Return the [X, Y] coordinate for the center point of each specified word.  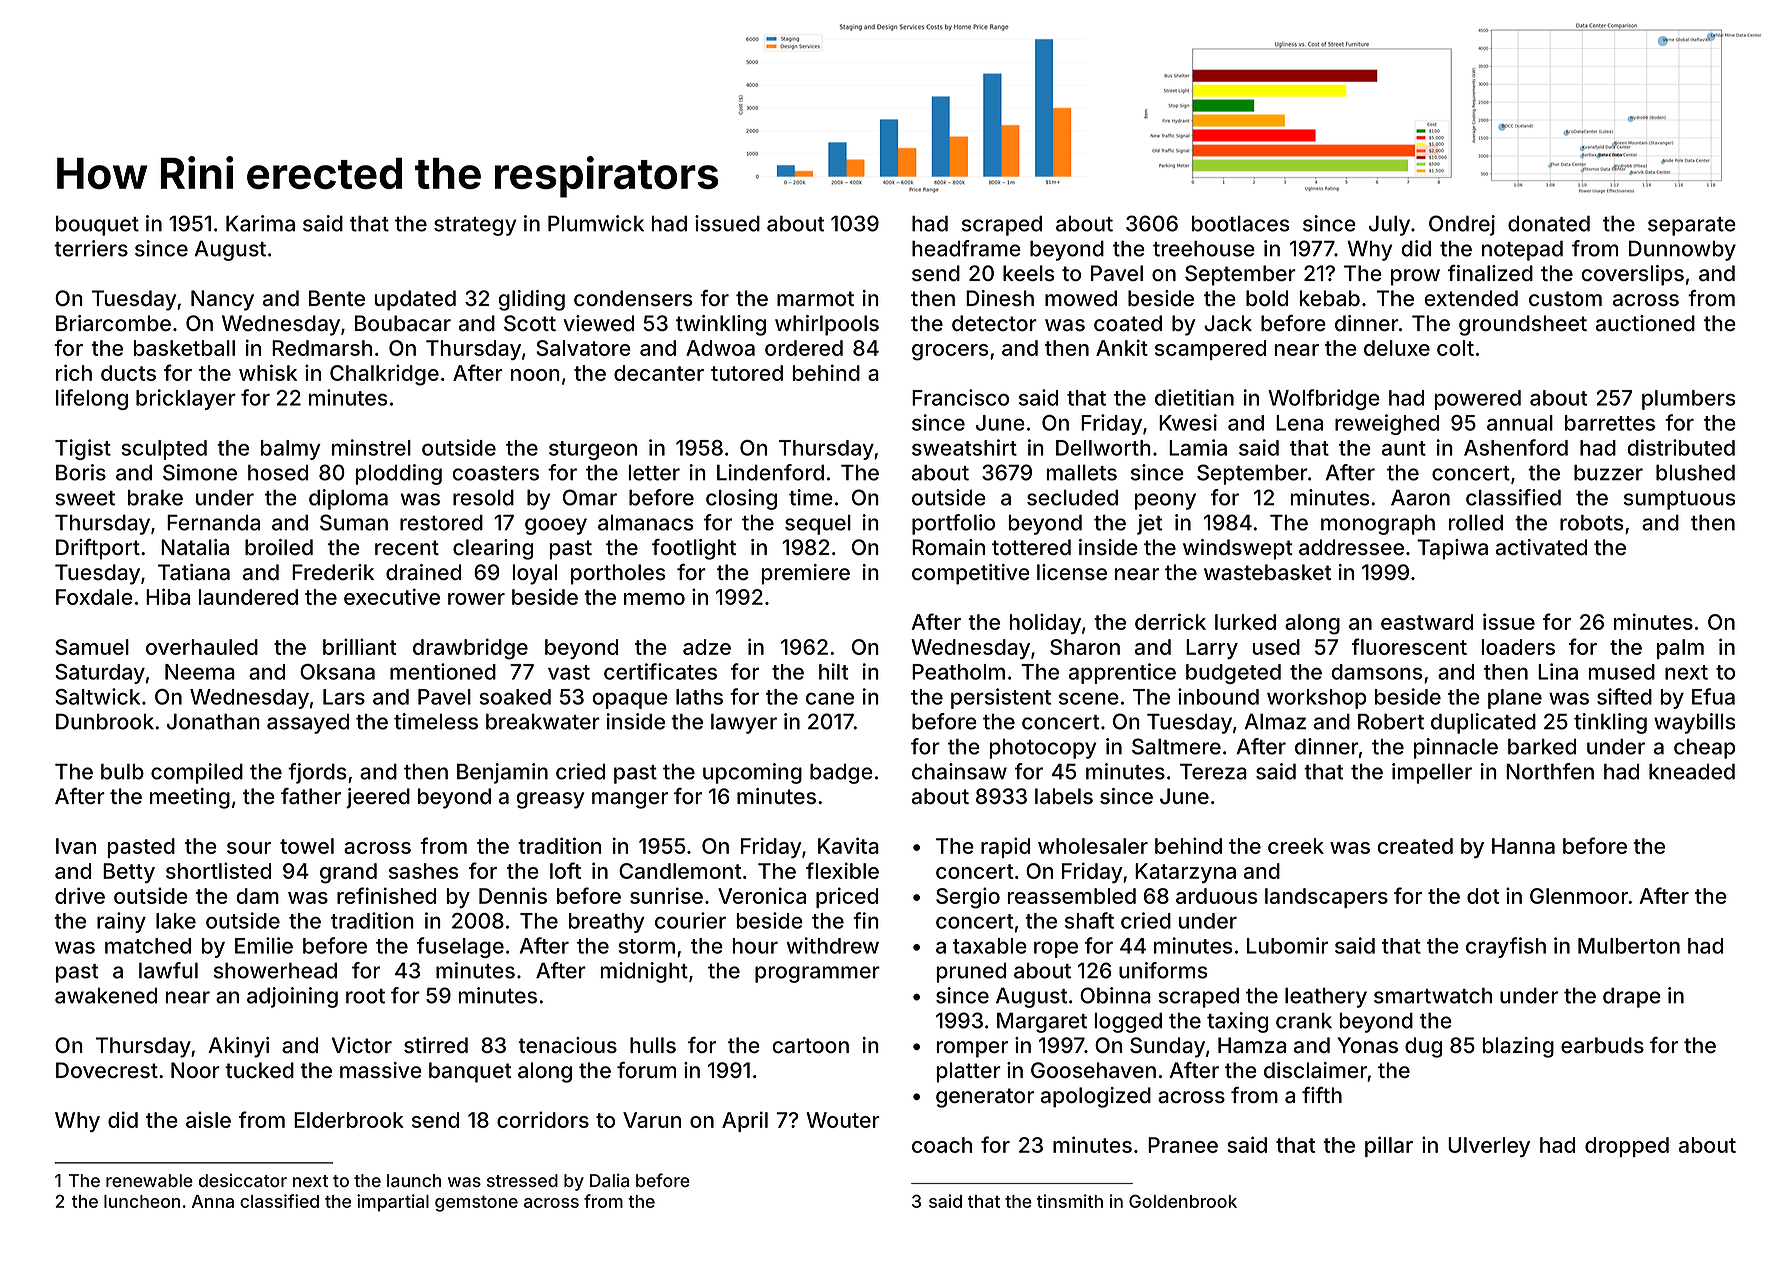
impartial [393, 1203]
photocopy [1043, 748]
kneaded [1692, 771]
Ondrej [1462, 225]
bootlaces [1240, 223]
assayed [308, 724]
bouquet [97, 225]
